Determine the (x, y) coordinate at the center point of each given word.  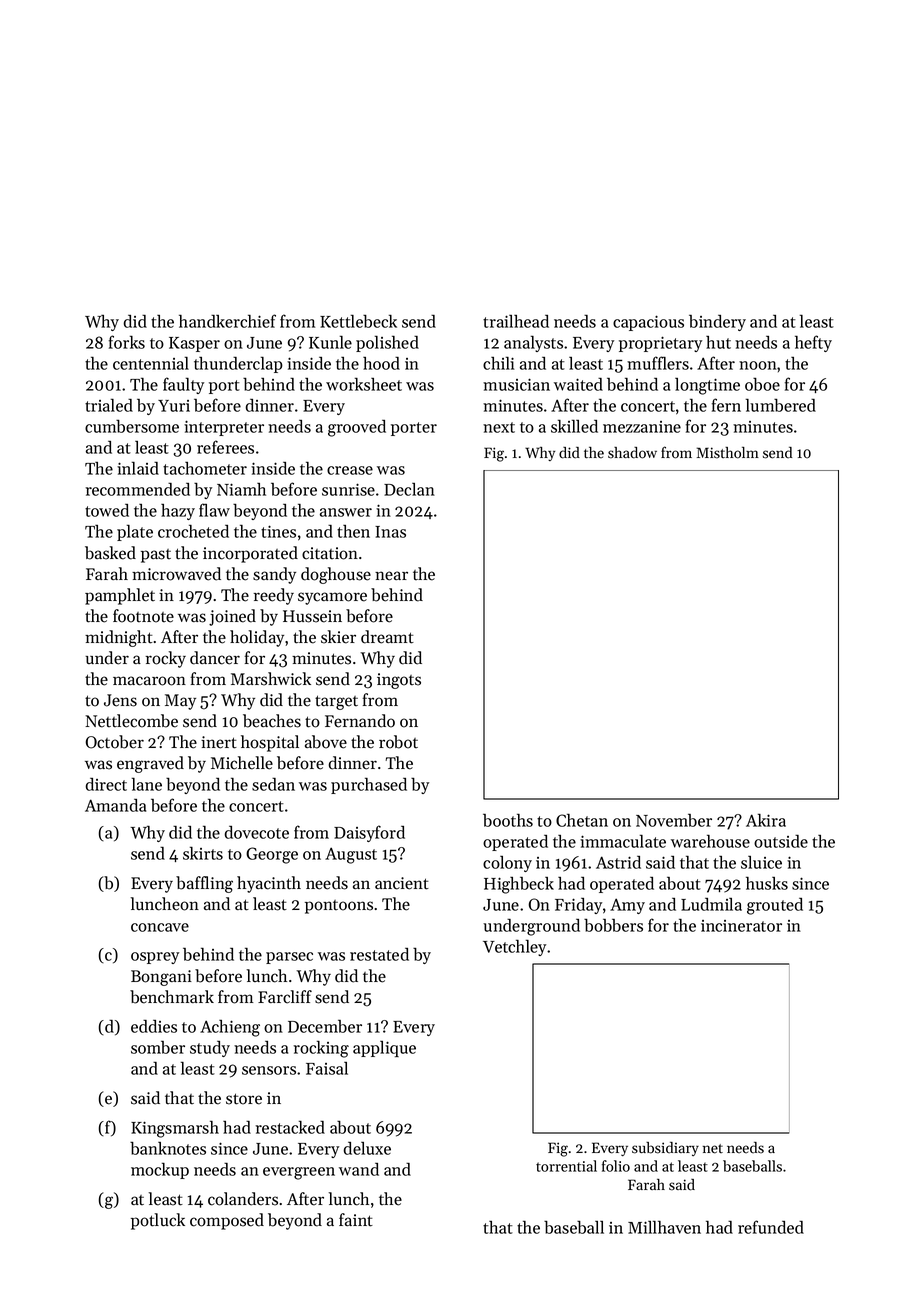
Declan (409, 489)
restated (379, 954)
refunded (771, 1227)
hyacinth (269, 884)
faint (356, 1220)
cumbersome (132, 426)
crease (350, 470)
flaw (214, 510)
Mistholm (728, 453)
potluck (158, 1221)
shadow (632, 453)
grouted (775, 906)
